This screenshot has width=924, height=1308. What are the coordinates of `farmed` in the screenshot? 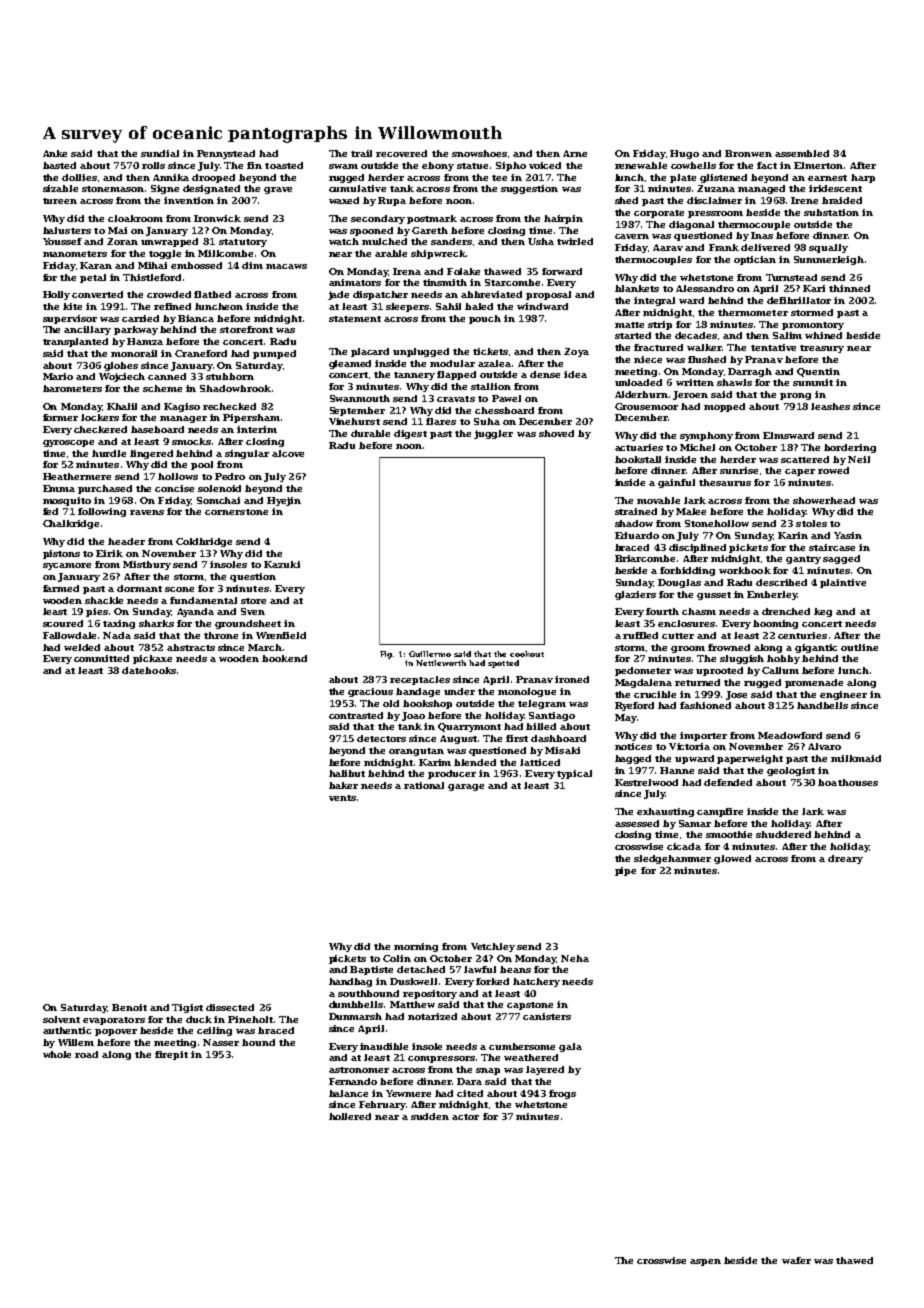 It's located at (61, 588).
